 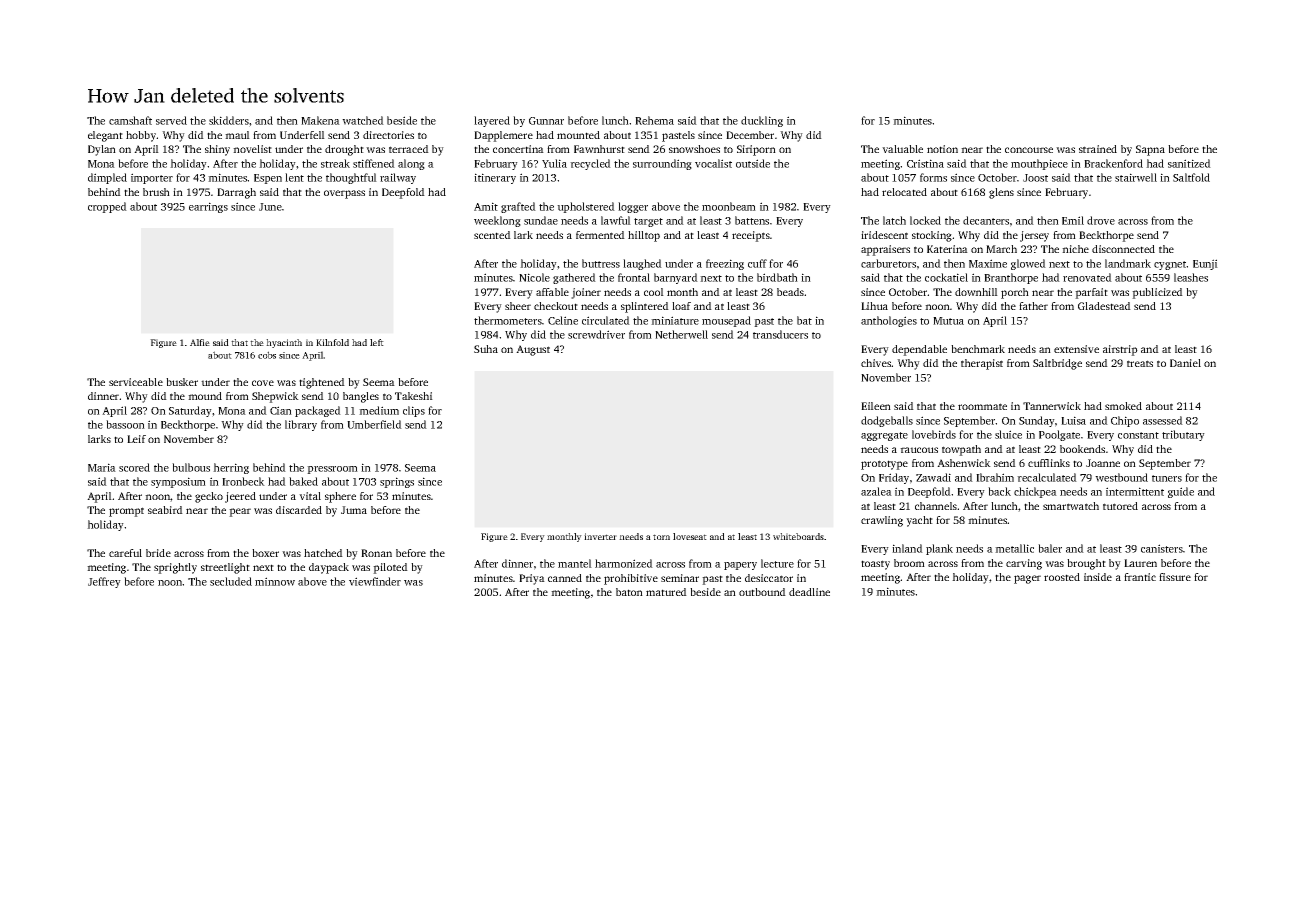 What do you see at coordinates (654, 120) in the screenshot?
I see `Rehema` at bounding box center [654, 120].
